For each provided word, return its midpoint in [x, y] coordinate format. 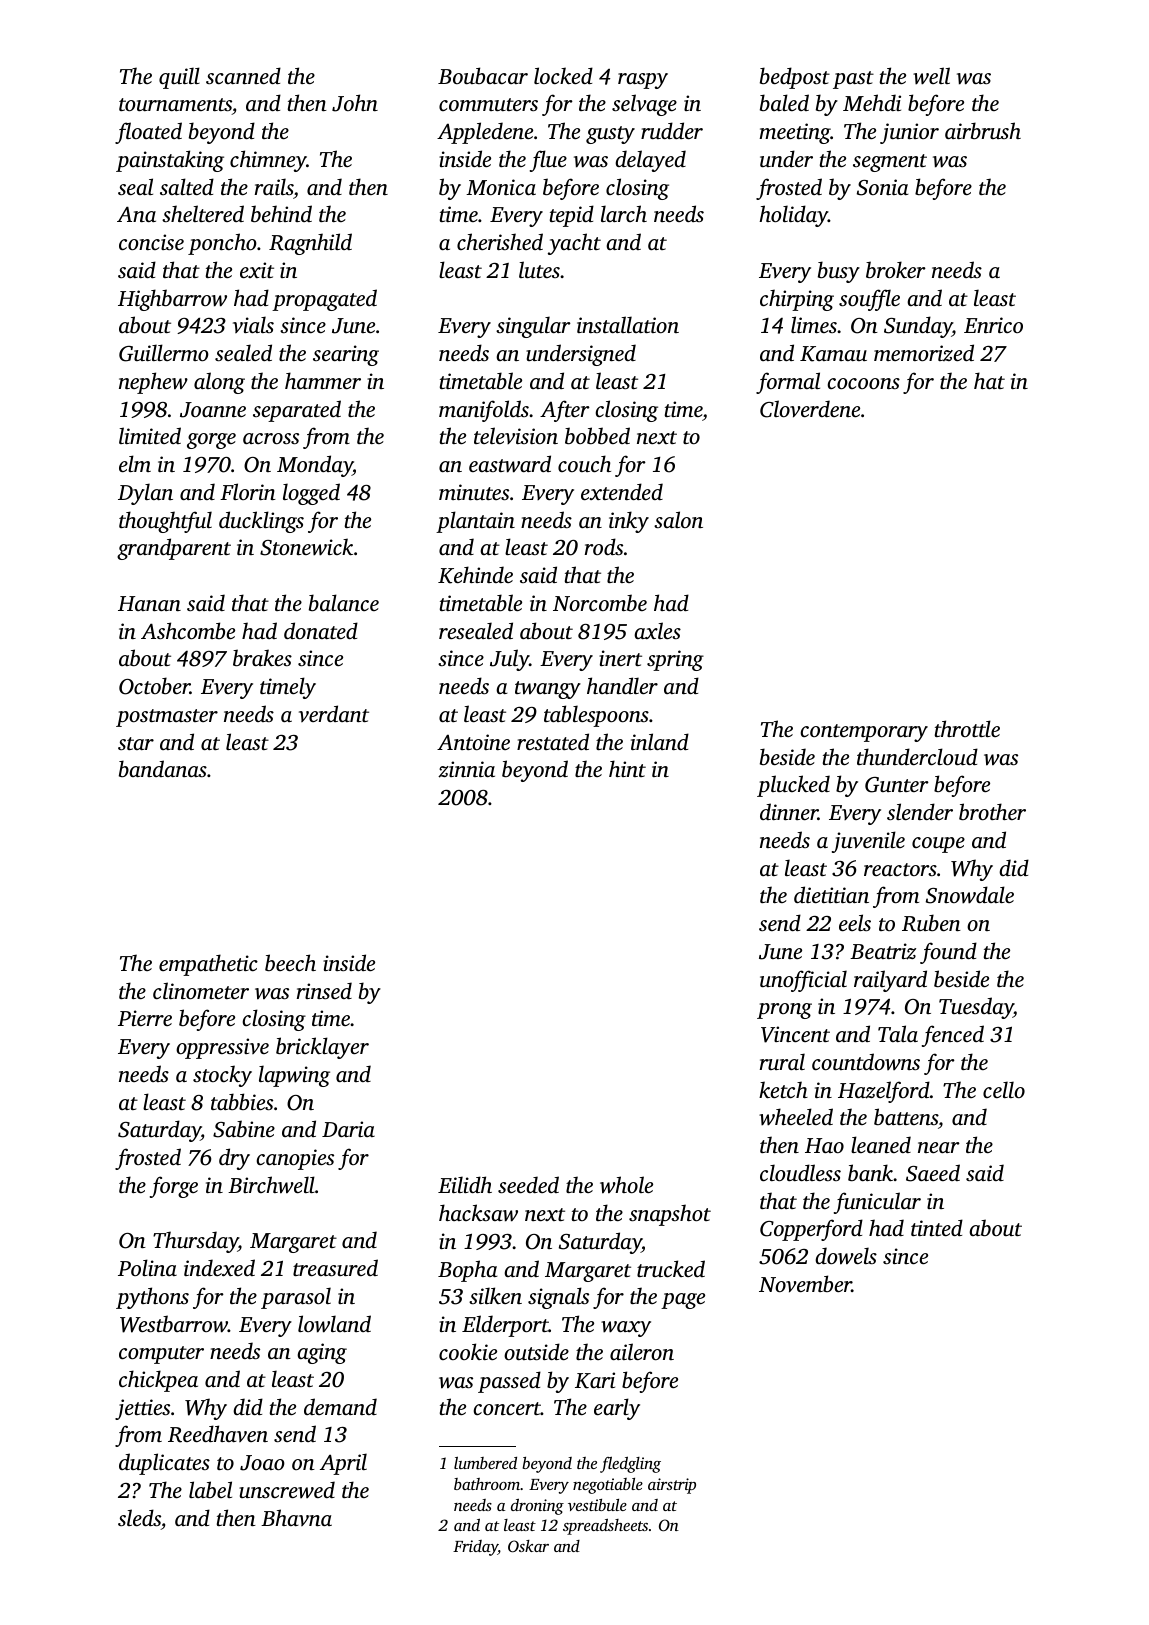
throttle [967, 728]
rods [604, 546]
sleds [139, 1517]
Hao [824, 1145]
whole [626, 1185]
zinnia [466, 769]
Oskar [528, 1546]
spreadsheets [605, 1526]
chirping [797, 300]
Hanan [149, 603]
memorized [924, 352]
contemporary [864, 733]
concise [151, 242]
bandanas [163, 768]
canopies [295, 1159]
